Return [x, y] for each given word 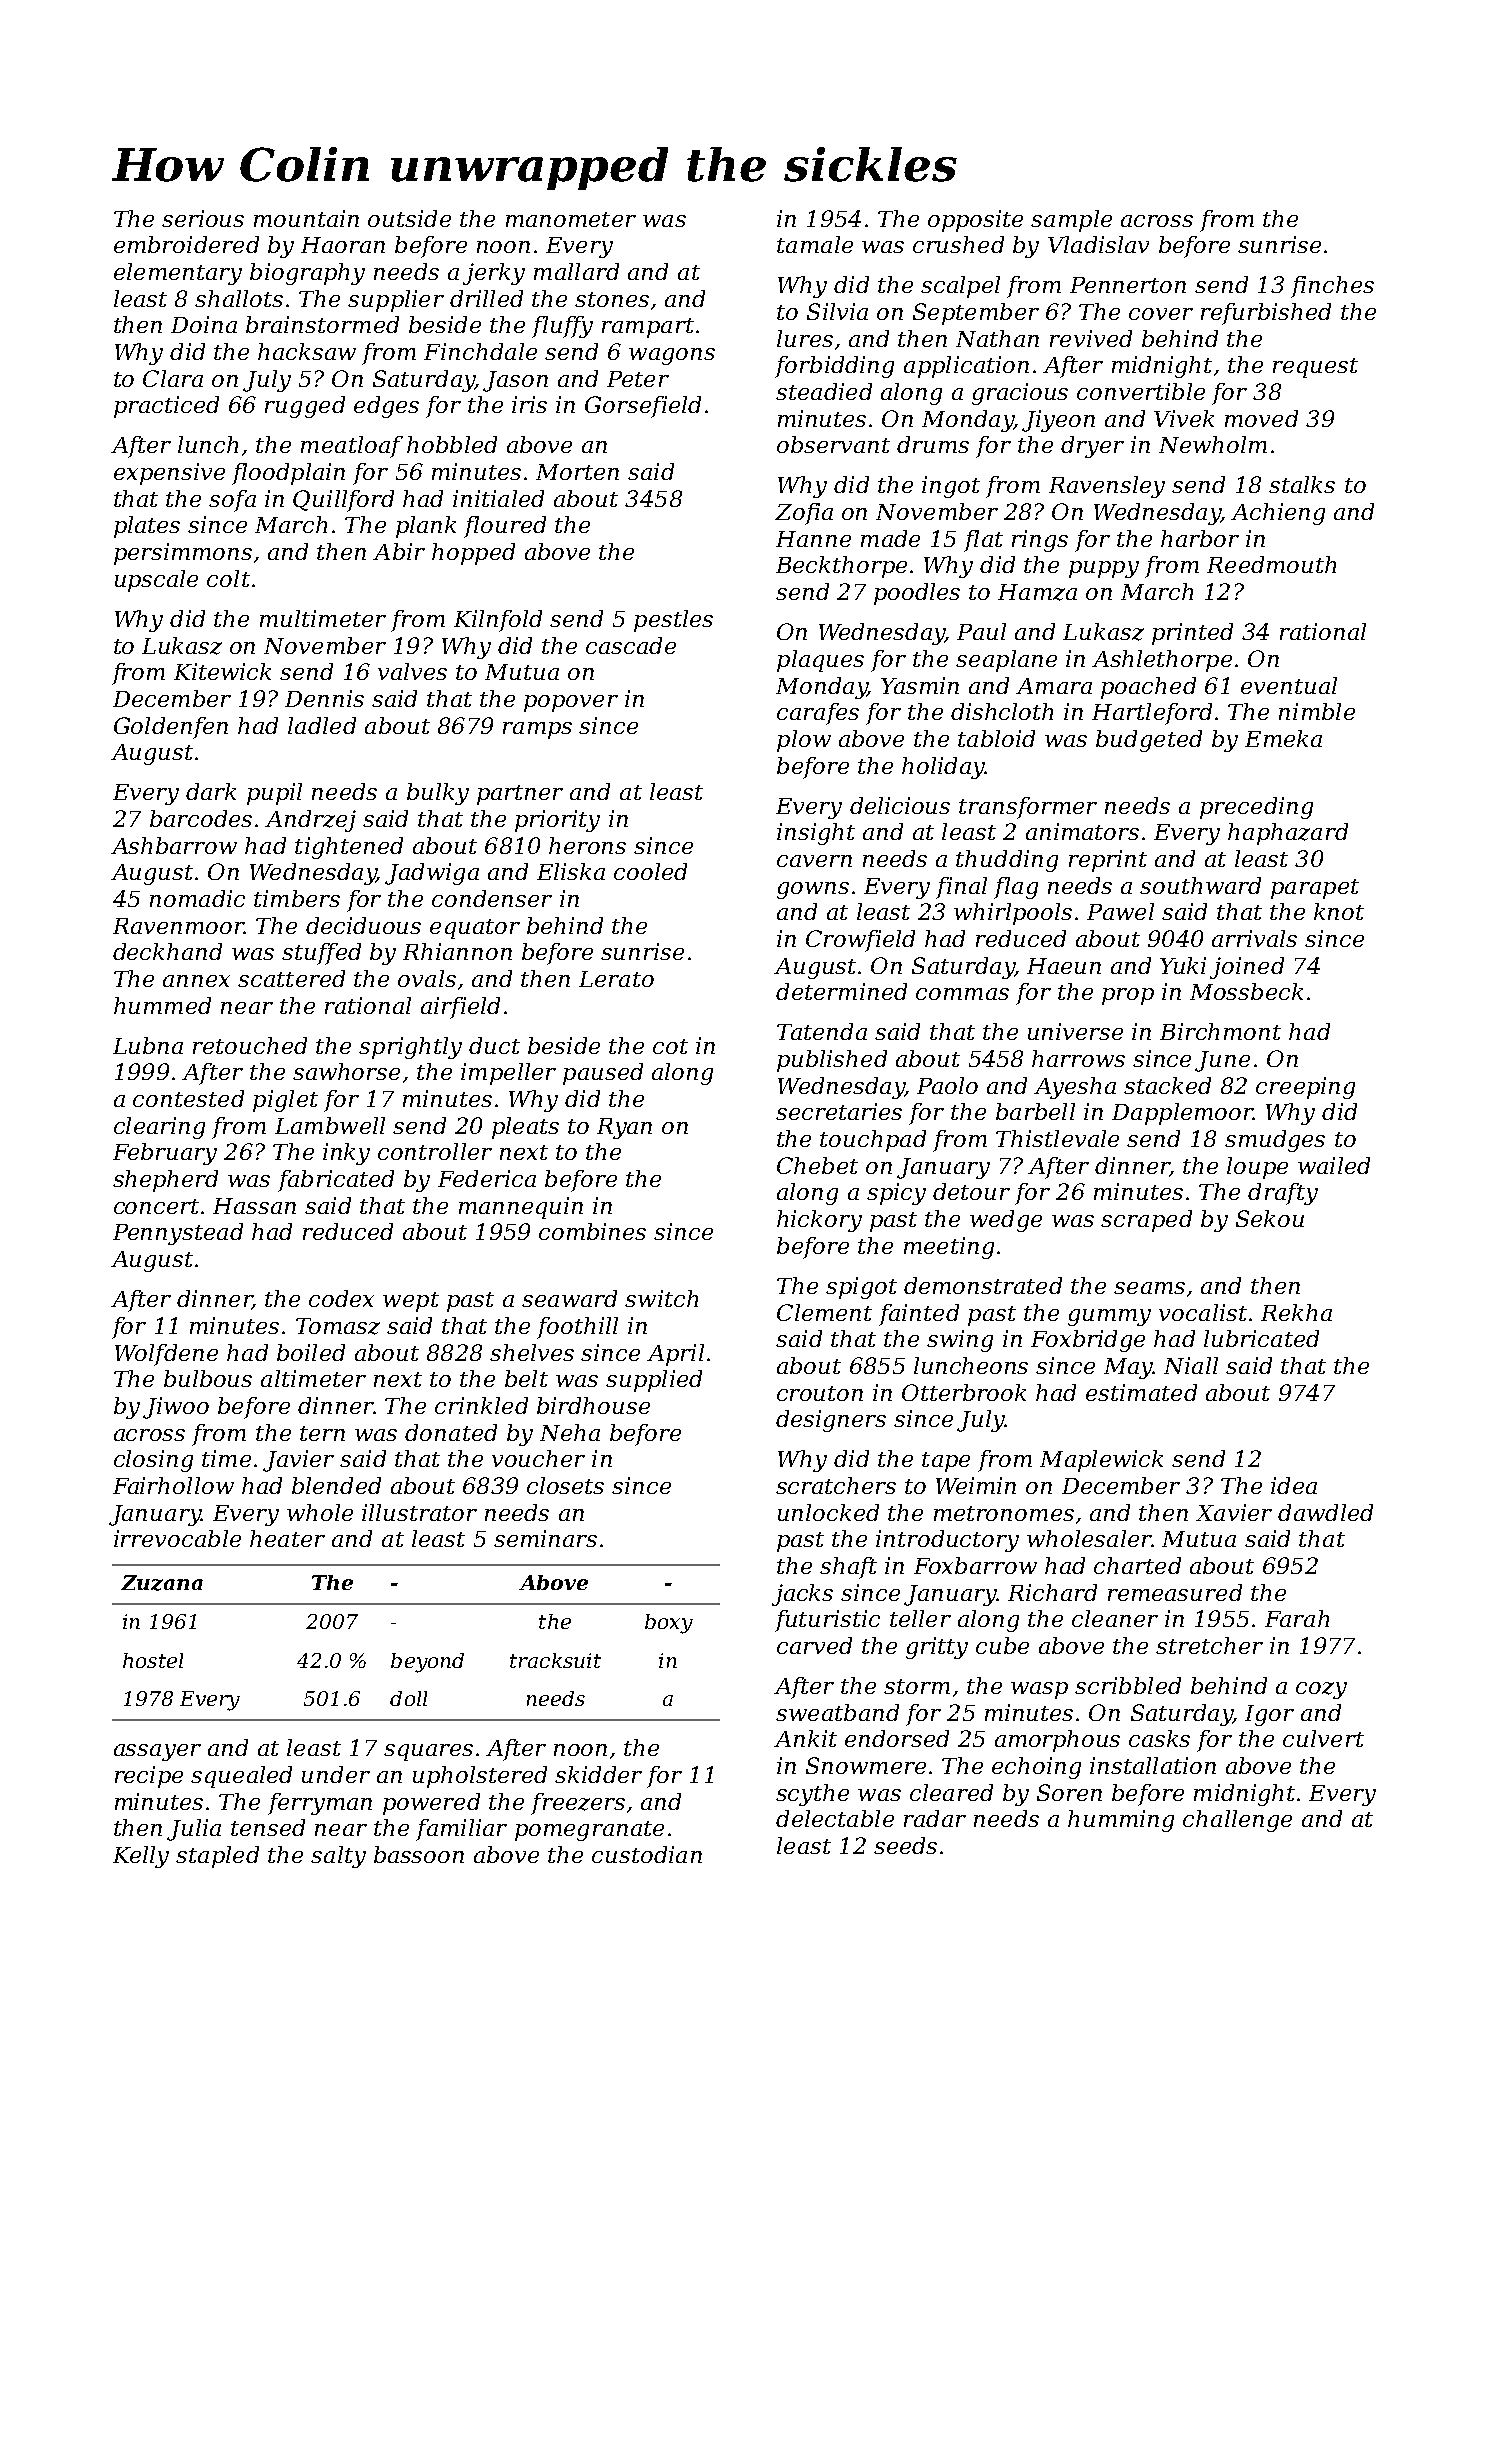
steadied [824, 391]
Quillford [343, 501]
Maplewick [1101, 1461]
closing [153, 1461]
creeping [1305, 1088]
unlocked [828, 1512]
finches [1332, 287]
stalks [1302, 484]
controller [435, 1151]
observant [833, 444]
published [832, 1061]
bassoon [419, 1854]
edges [386, 407]
